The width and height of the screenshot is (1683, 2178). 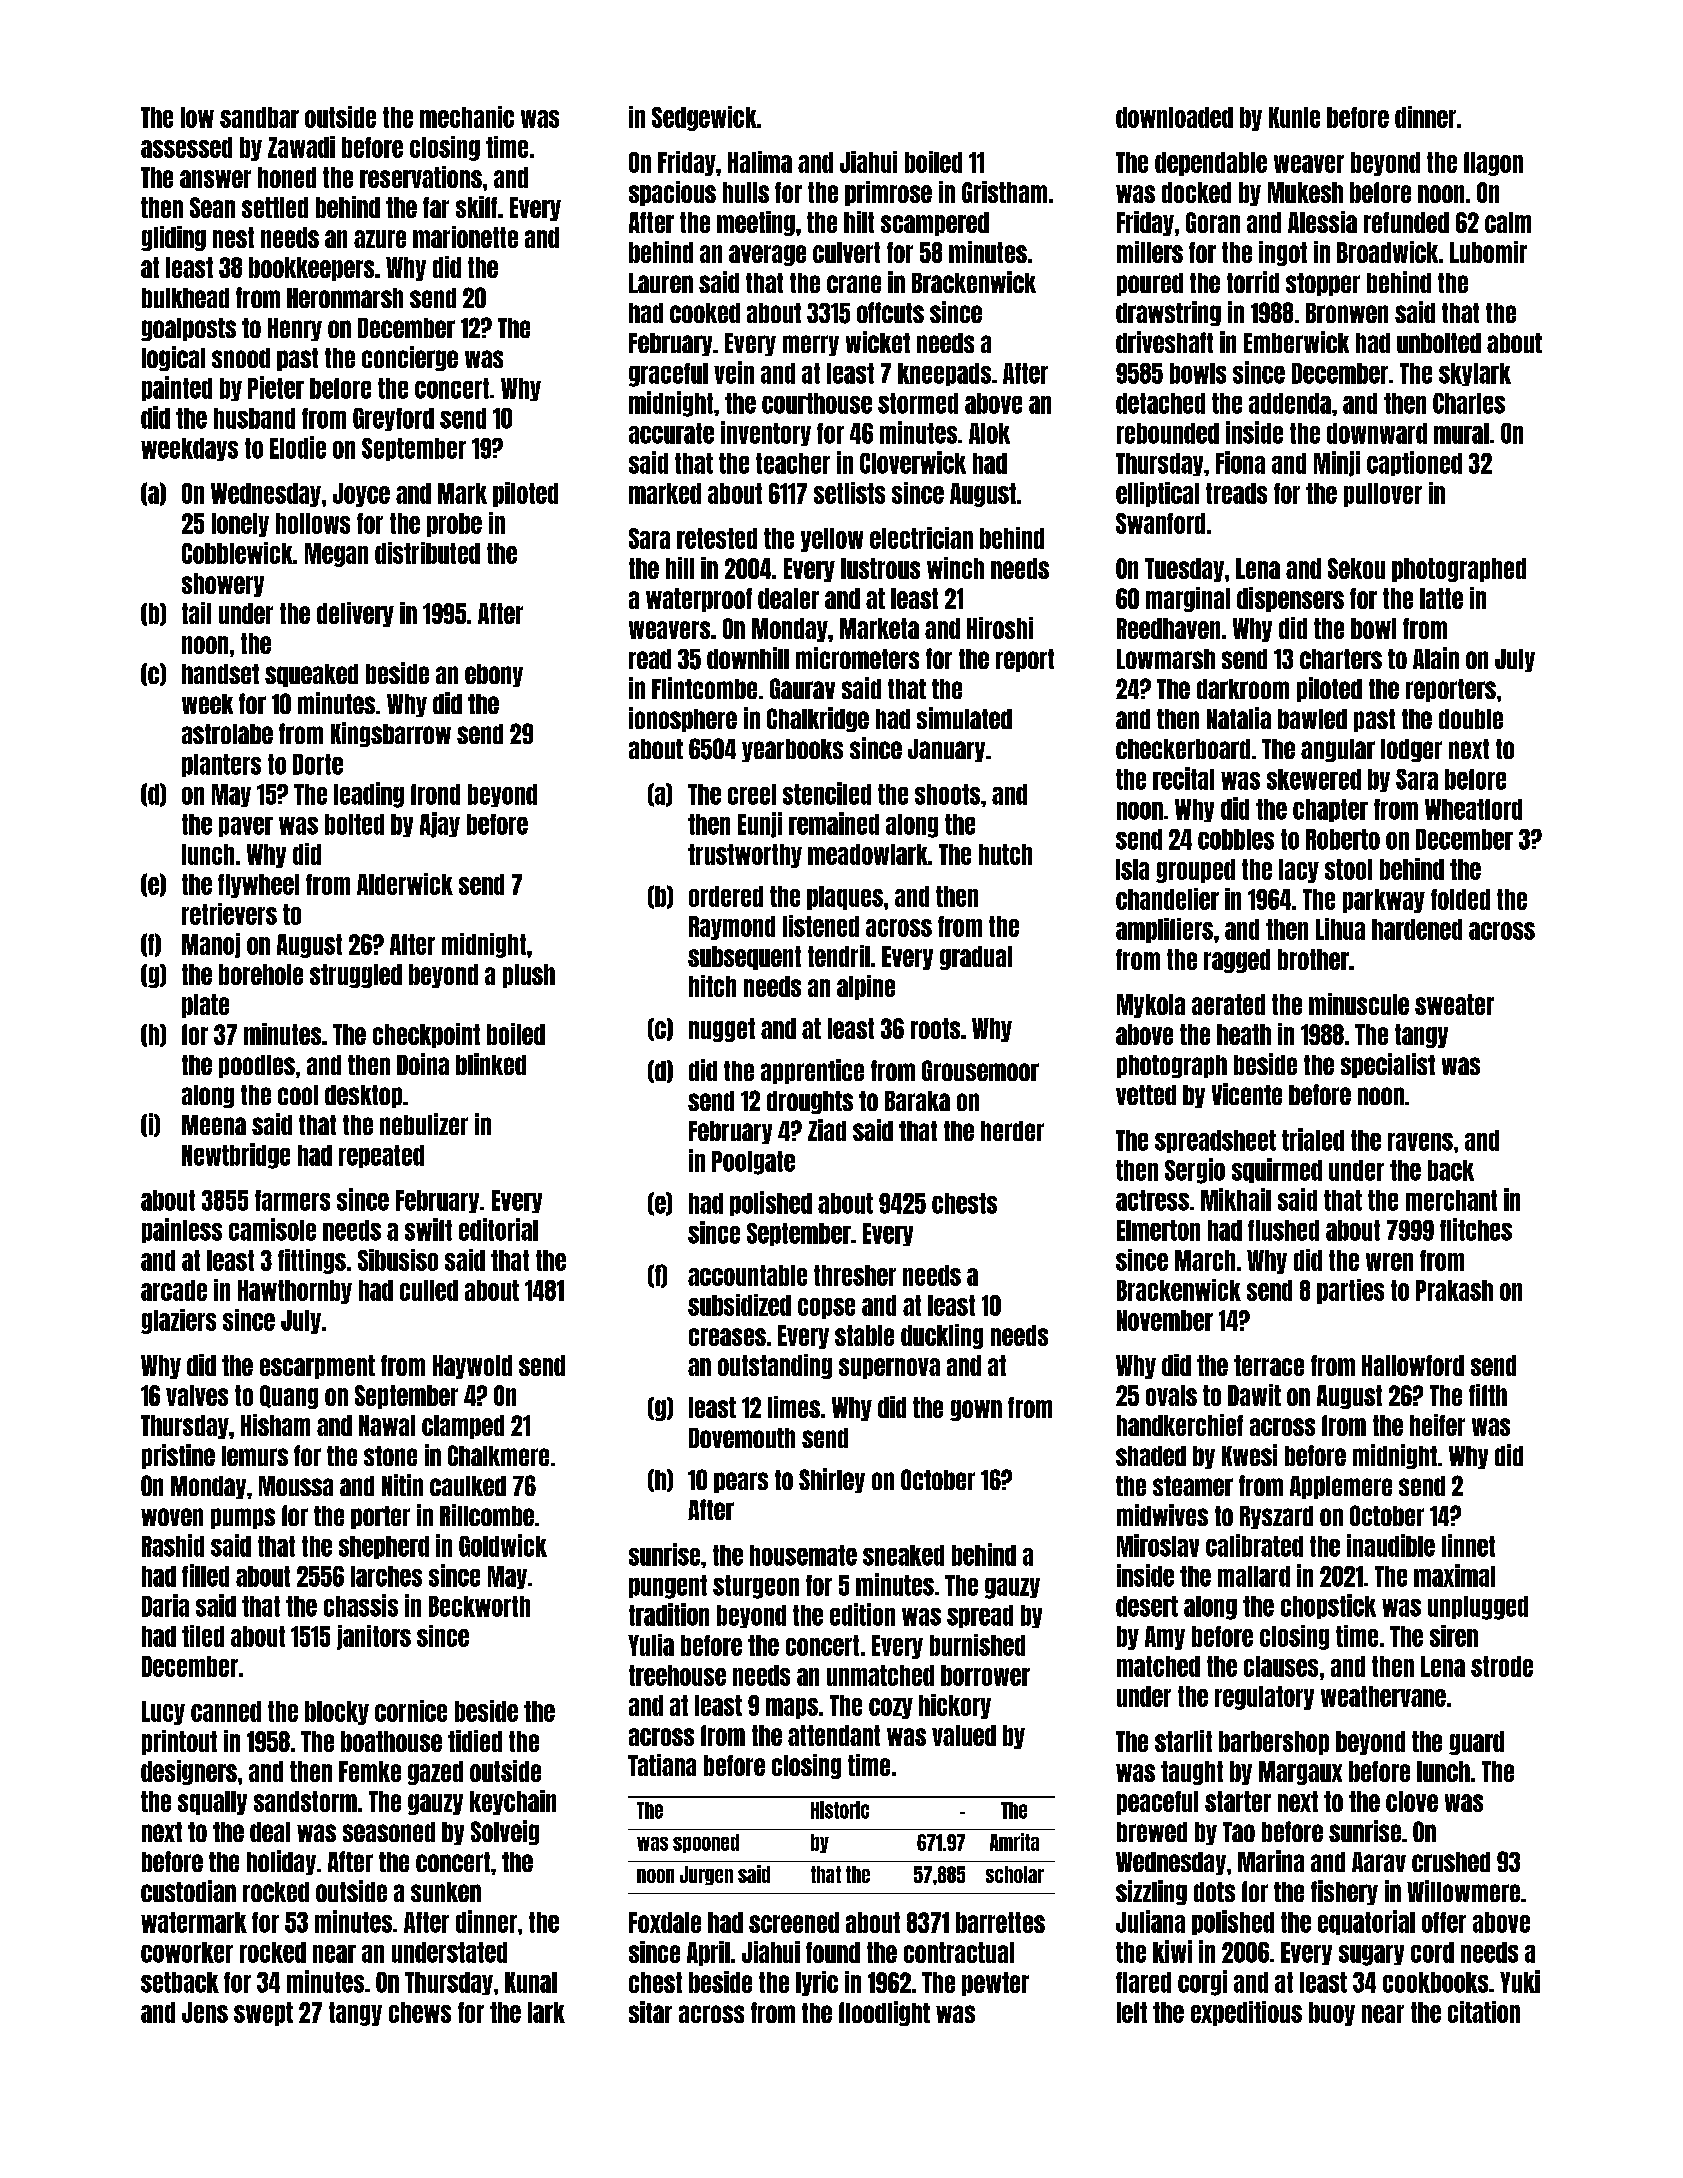 What do you see at coordinates (977, 1645) in the screenshot?
I see `burnished` at bounding box center [977, 1645].
